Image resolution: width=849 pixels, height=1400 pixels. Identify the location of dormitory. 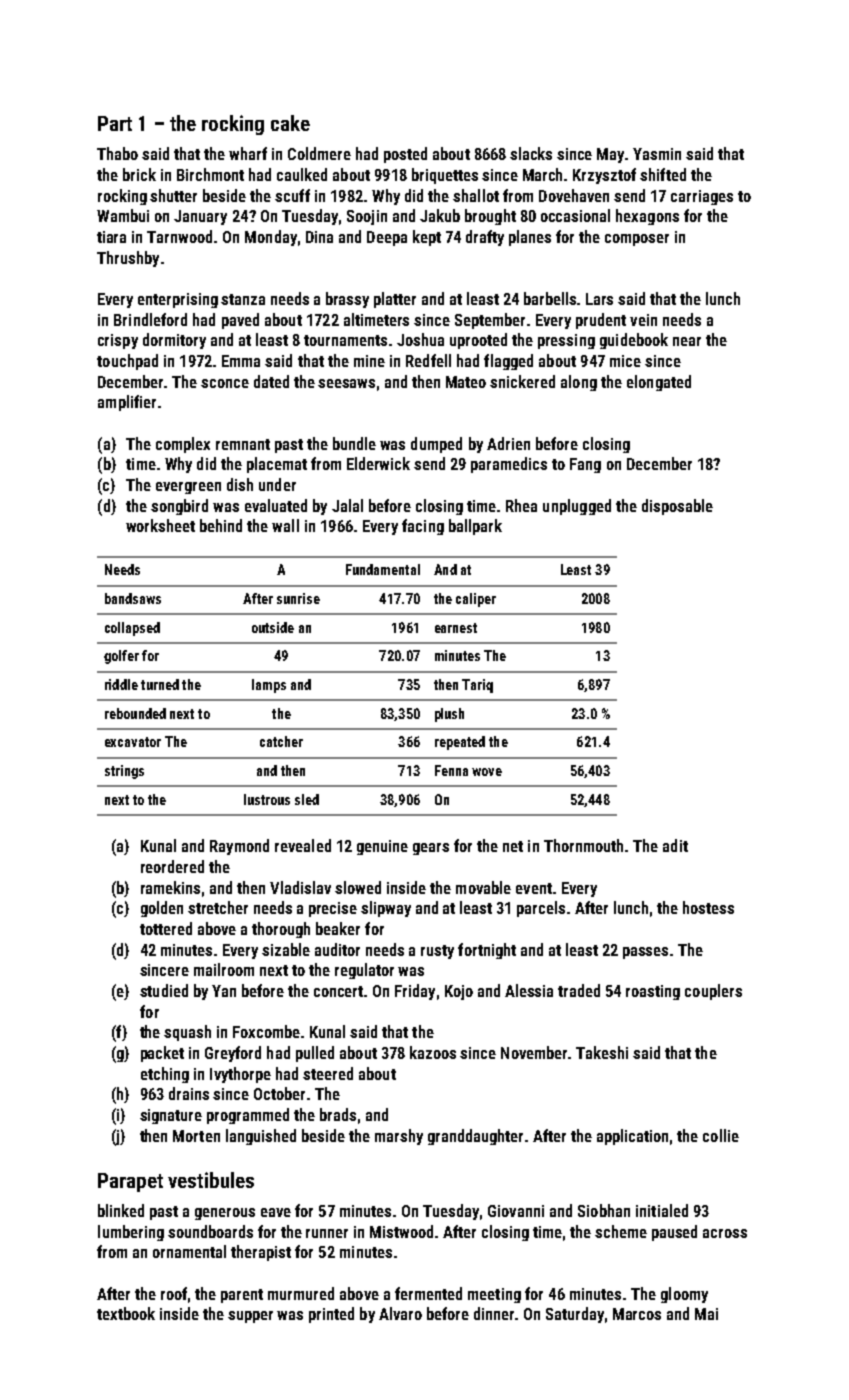
(174, 341).
